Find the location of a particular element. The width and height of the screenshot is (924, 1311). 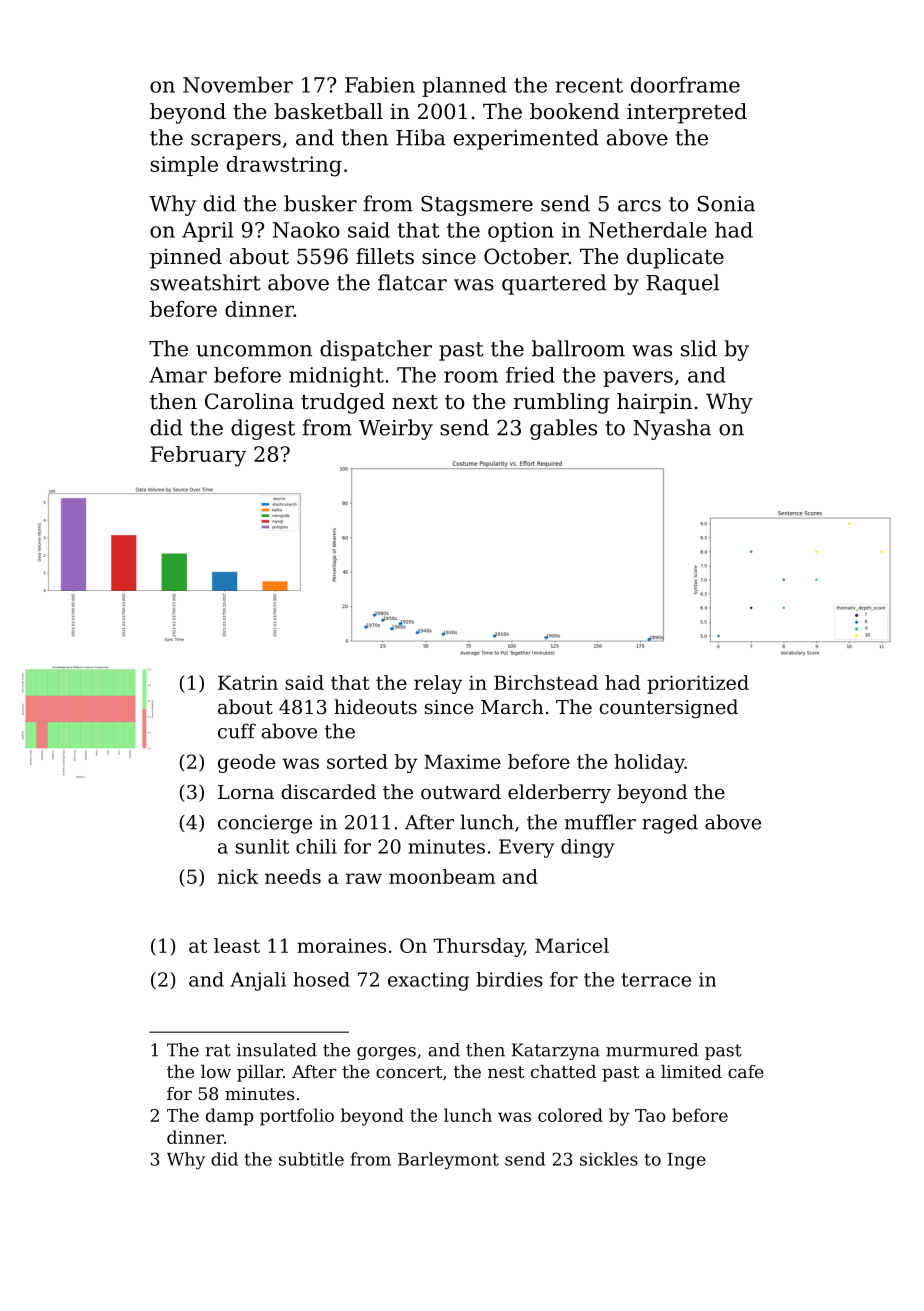

holiday is located at coordinates (649, 763).
